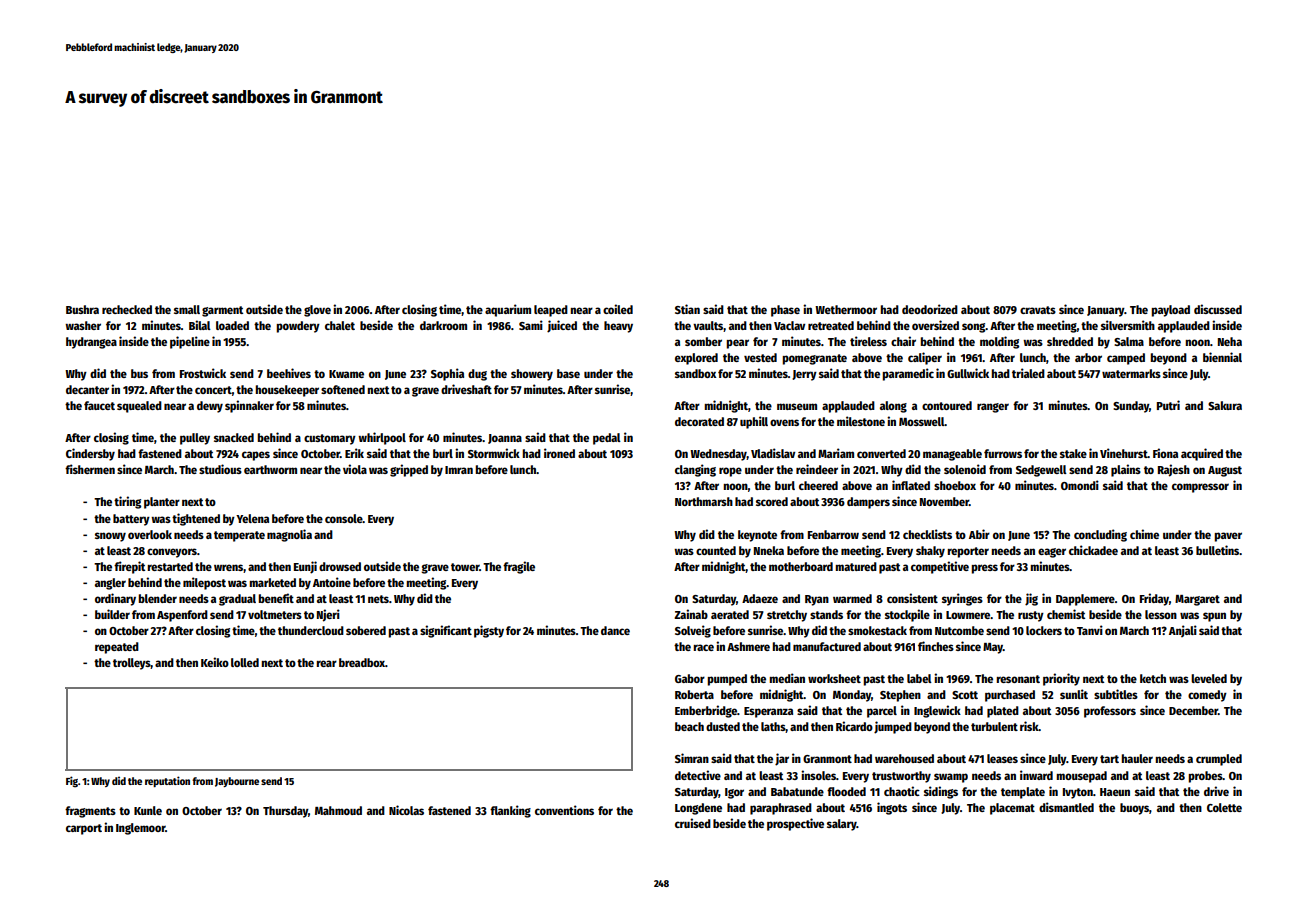  What do you see at coordinates (90, 454) in the image?
I see `Cindersby` at bounding box center [90, 454].
